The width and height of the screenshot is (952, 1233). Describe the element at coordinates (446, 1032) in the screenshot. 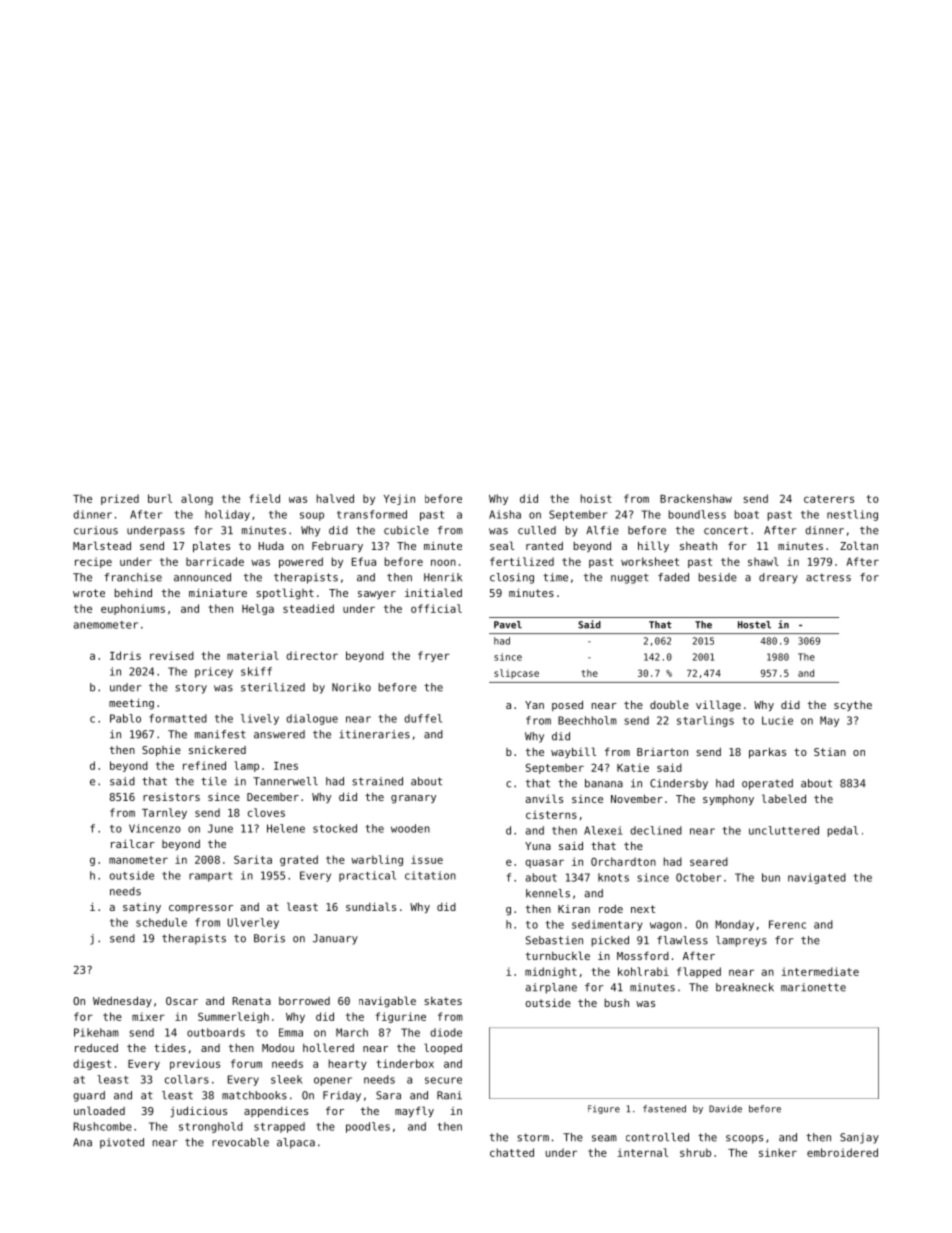

I see `diode` at that location.
